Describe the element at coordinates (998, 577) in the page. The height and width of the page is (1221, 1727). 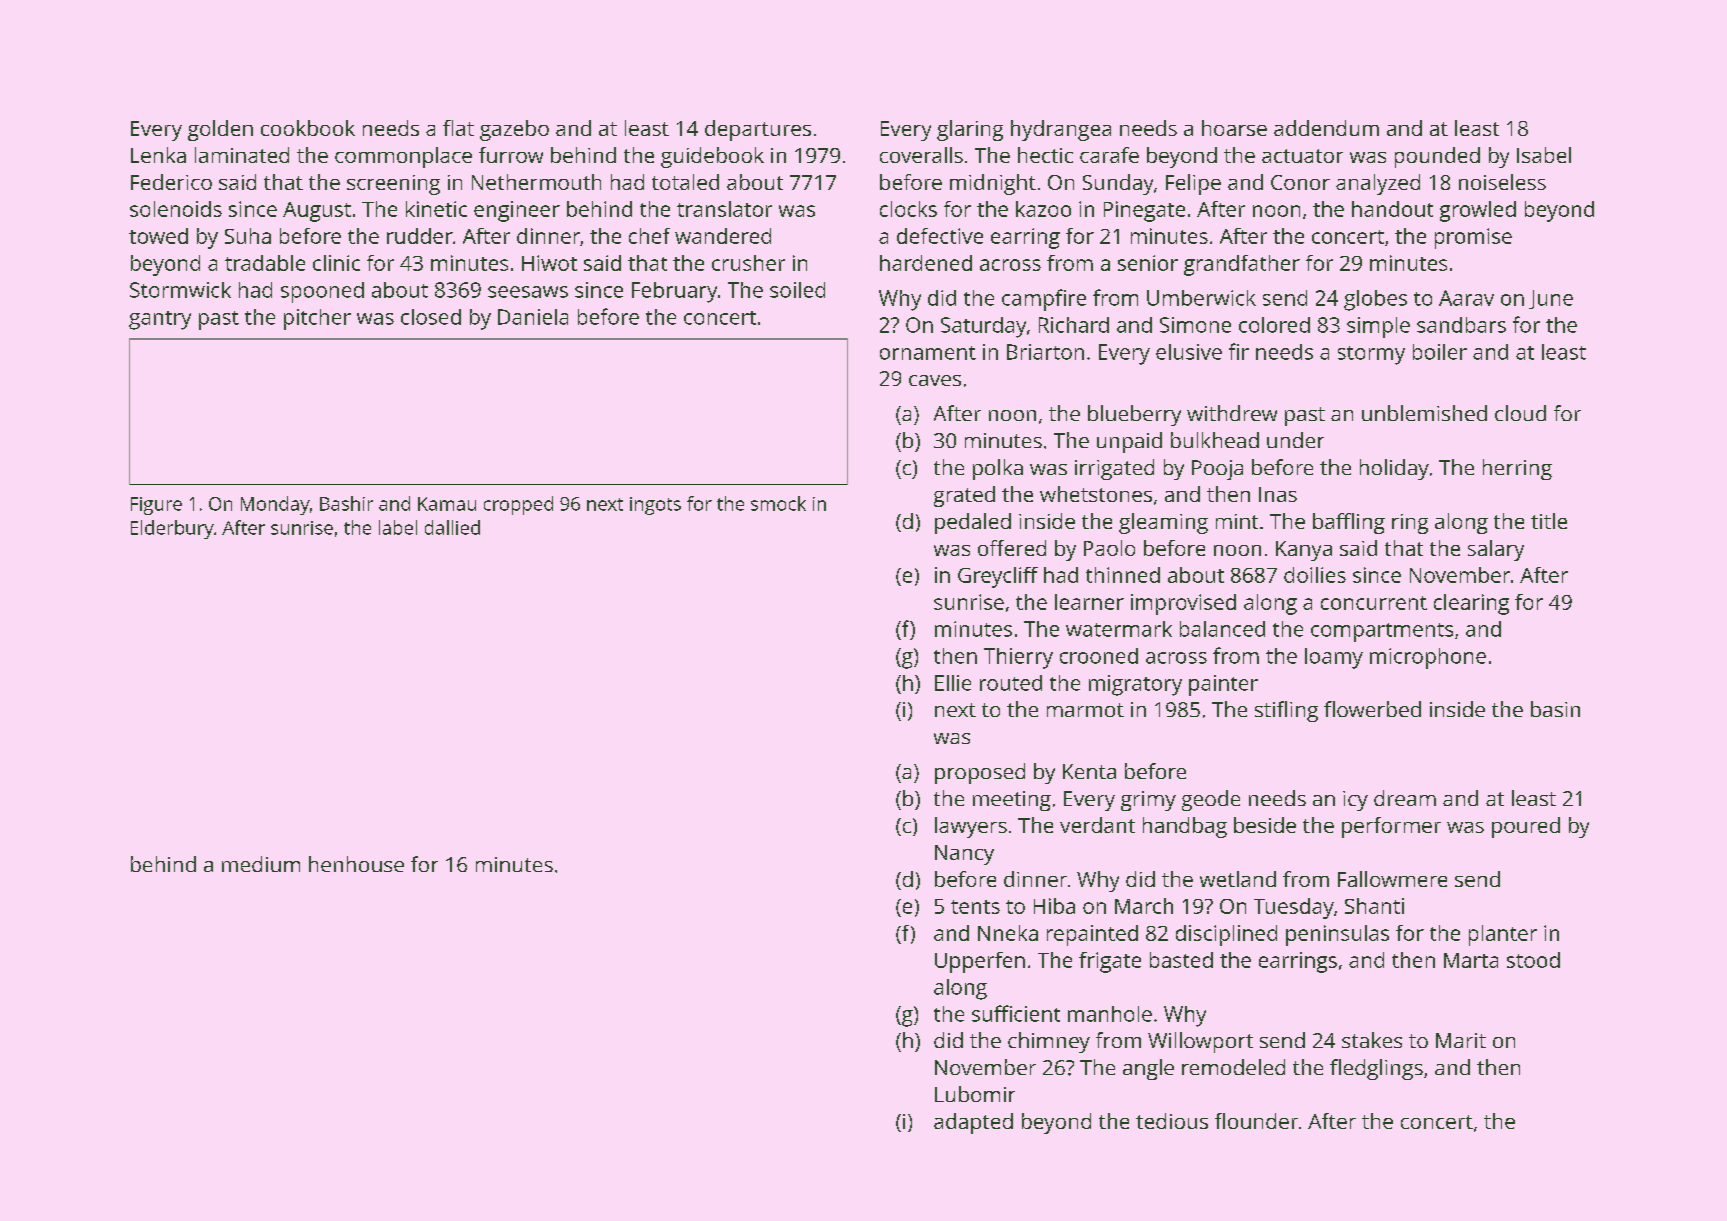
I see `Greycliff` at that location.
